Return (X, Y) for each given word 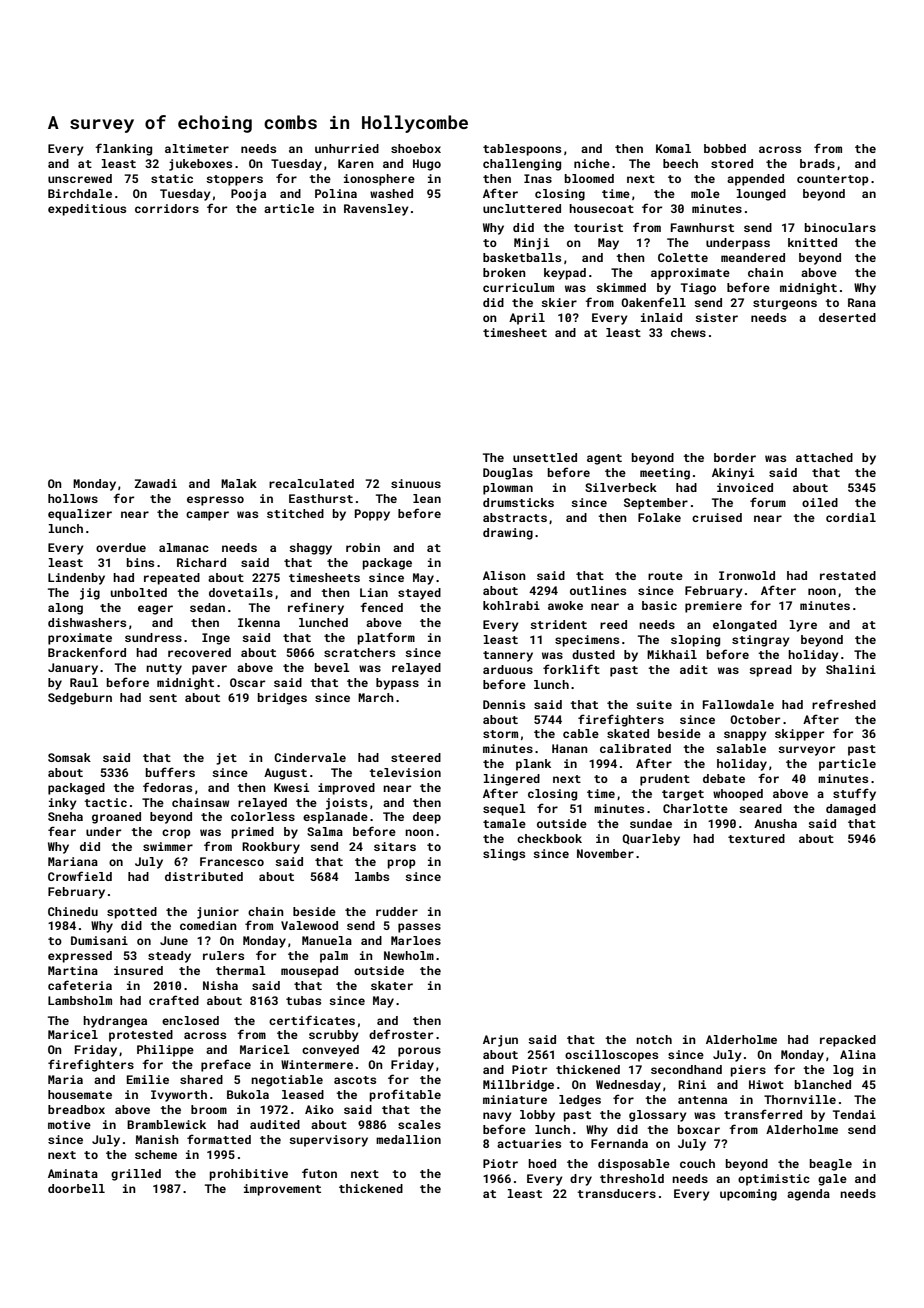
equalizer (80, 515)
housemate (80, 1094)
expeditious (87, 210)
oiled (820, 502)
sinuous (416, 483)
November (605, 853)
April (527, 319)
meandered (753, 257)
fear (62, 831)
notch (654, 1039)
